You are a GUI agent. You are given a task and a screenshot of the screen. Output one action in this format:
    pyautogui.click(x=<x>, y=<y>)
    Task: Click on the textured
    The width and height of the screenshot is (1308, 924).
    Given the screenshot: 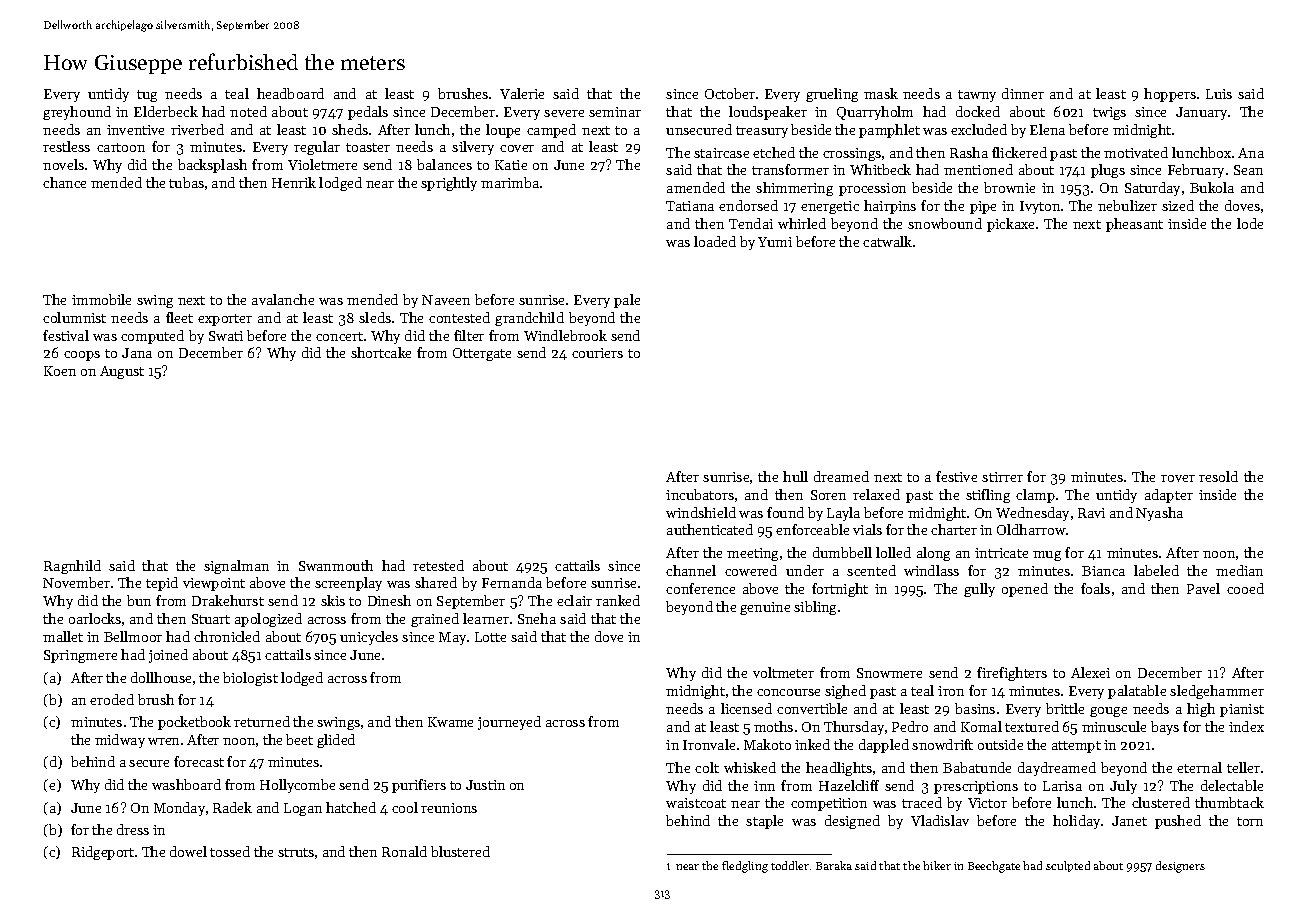 What is the action you would take?
    pyautogui.click(x=1032, y=726)
